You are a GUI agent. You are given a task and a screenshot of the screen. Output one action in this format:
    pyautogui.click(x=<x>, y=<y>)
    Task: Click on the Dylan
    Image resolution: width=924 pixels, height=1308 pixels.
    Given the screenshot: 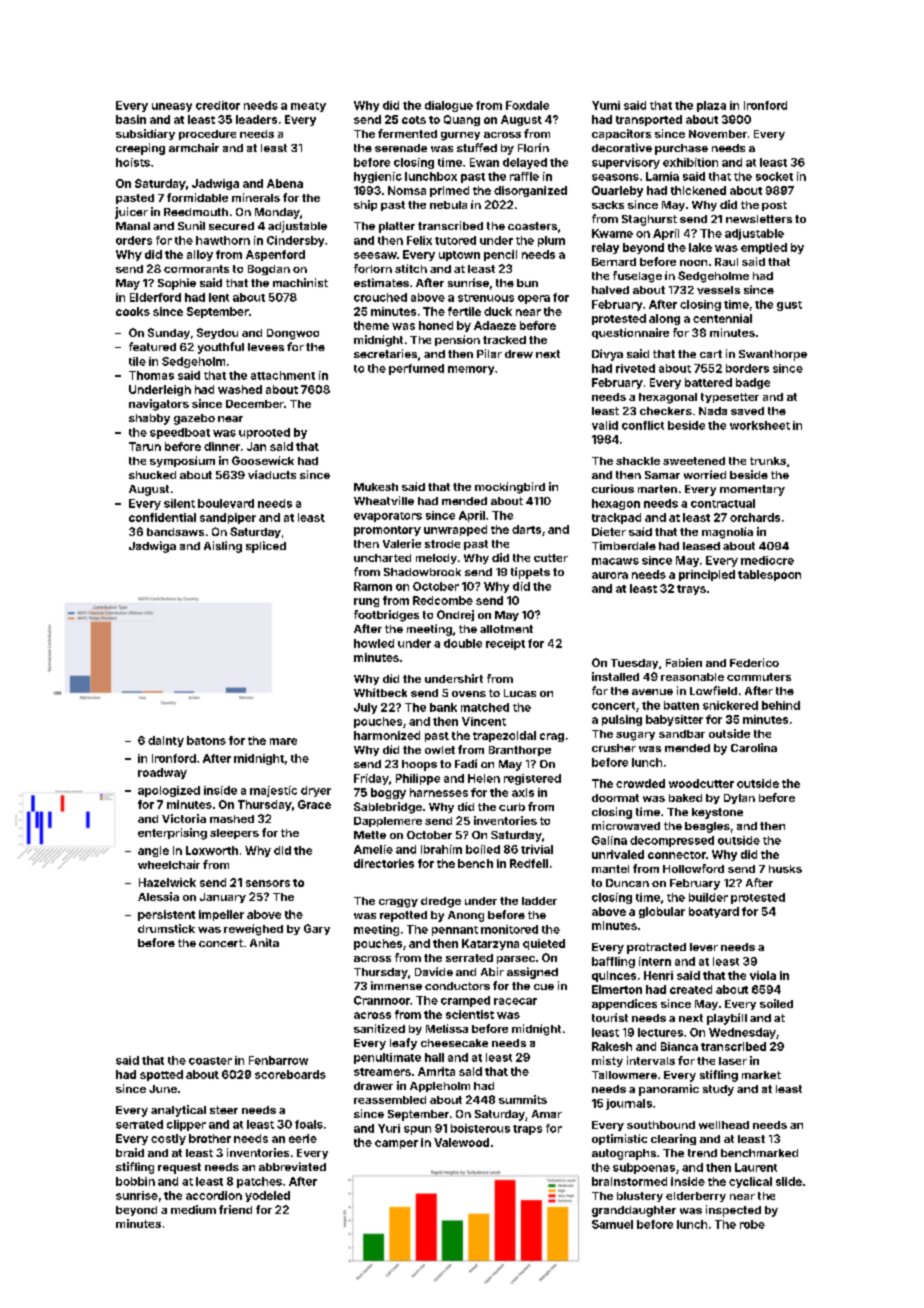 What is the action you would take?
    pyautogui.click(x=739, y=799)
